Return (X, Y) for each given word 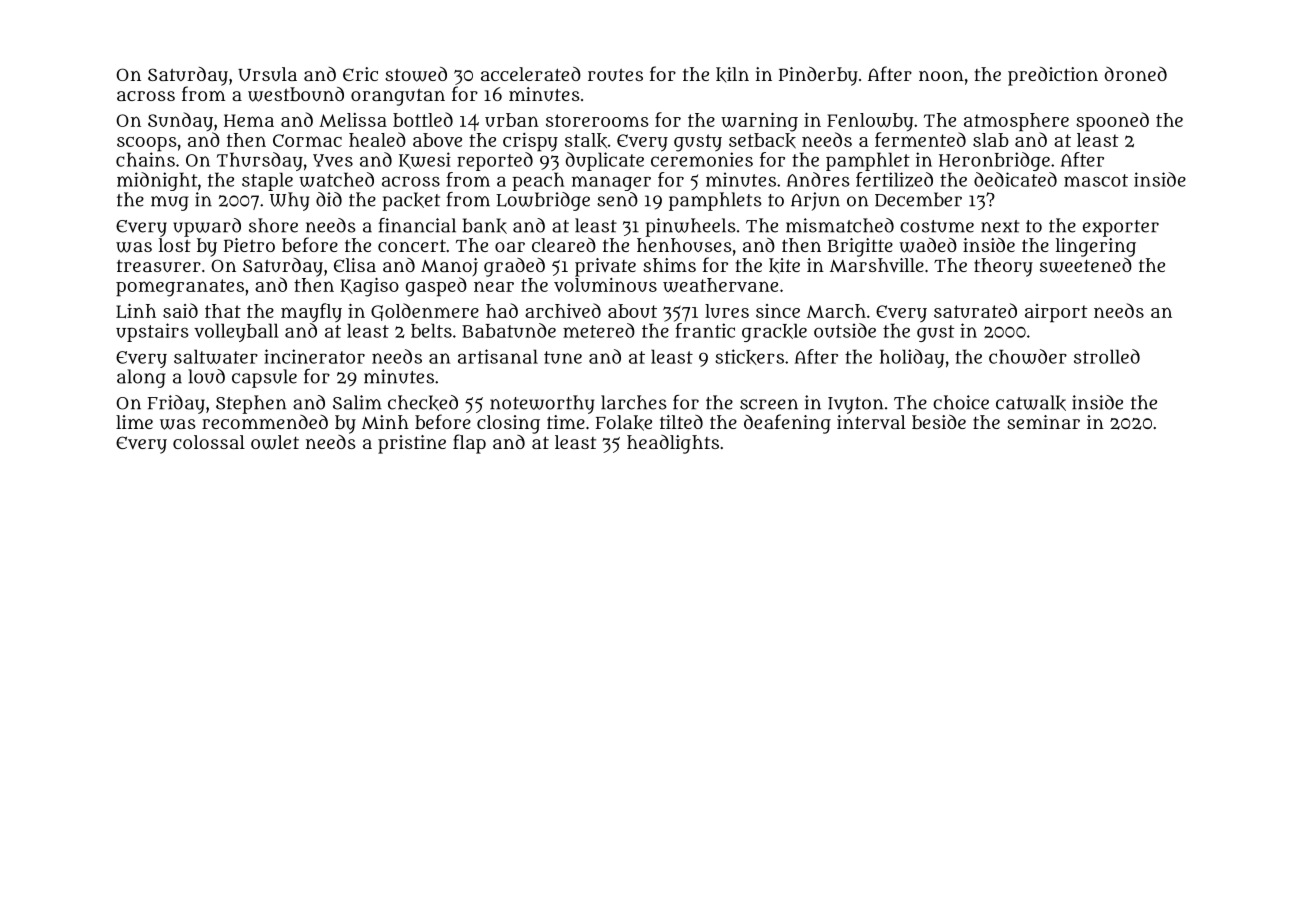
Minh (385, 422)
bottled (423, 119)
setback (762, 141)
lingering (1096, 247)
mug (169, 203)
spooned (1112, 122)
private (605, 267)
